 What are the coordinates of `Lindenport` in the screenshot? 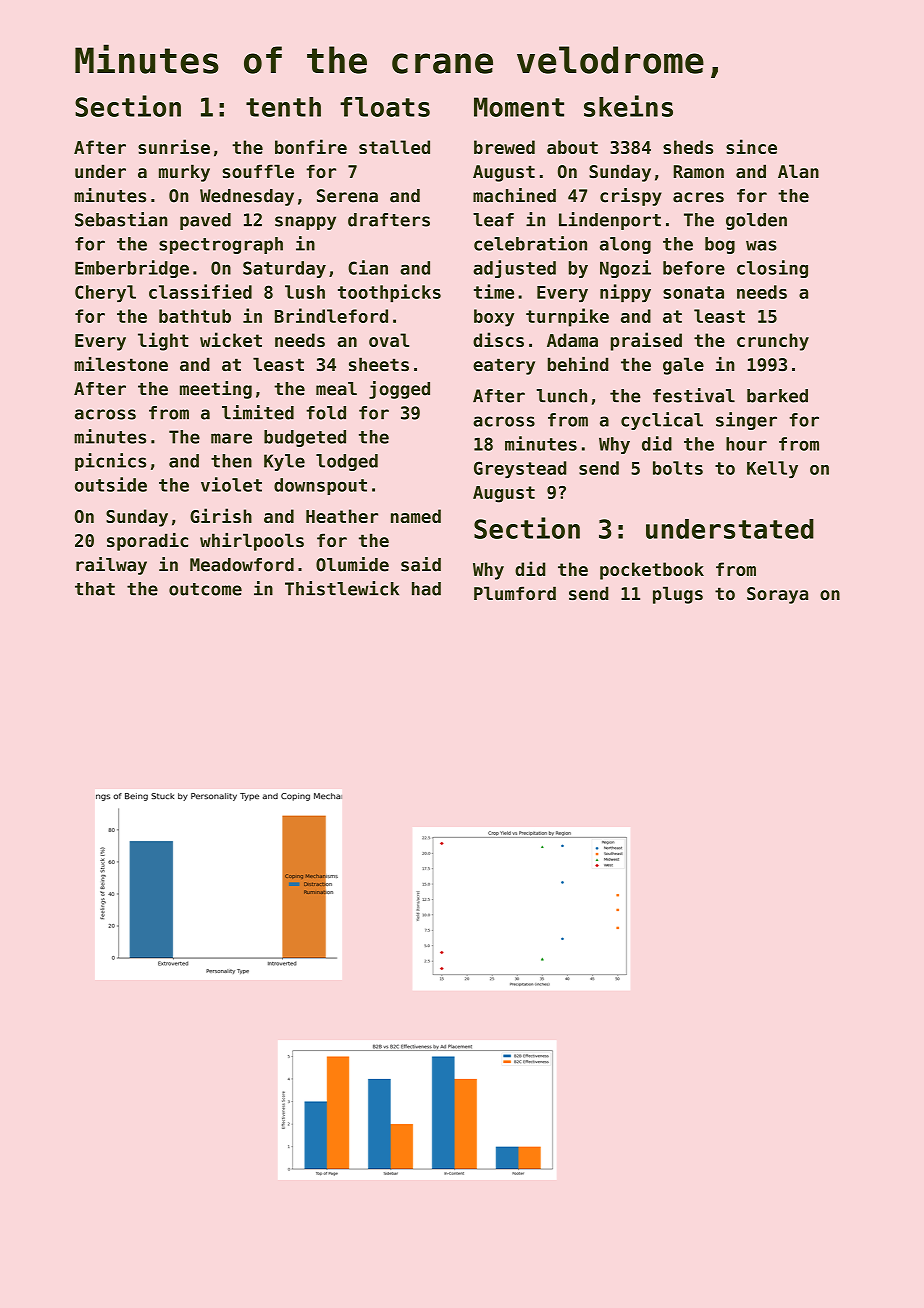 It's located at (610, 221).
